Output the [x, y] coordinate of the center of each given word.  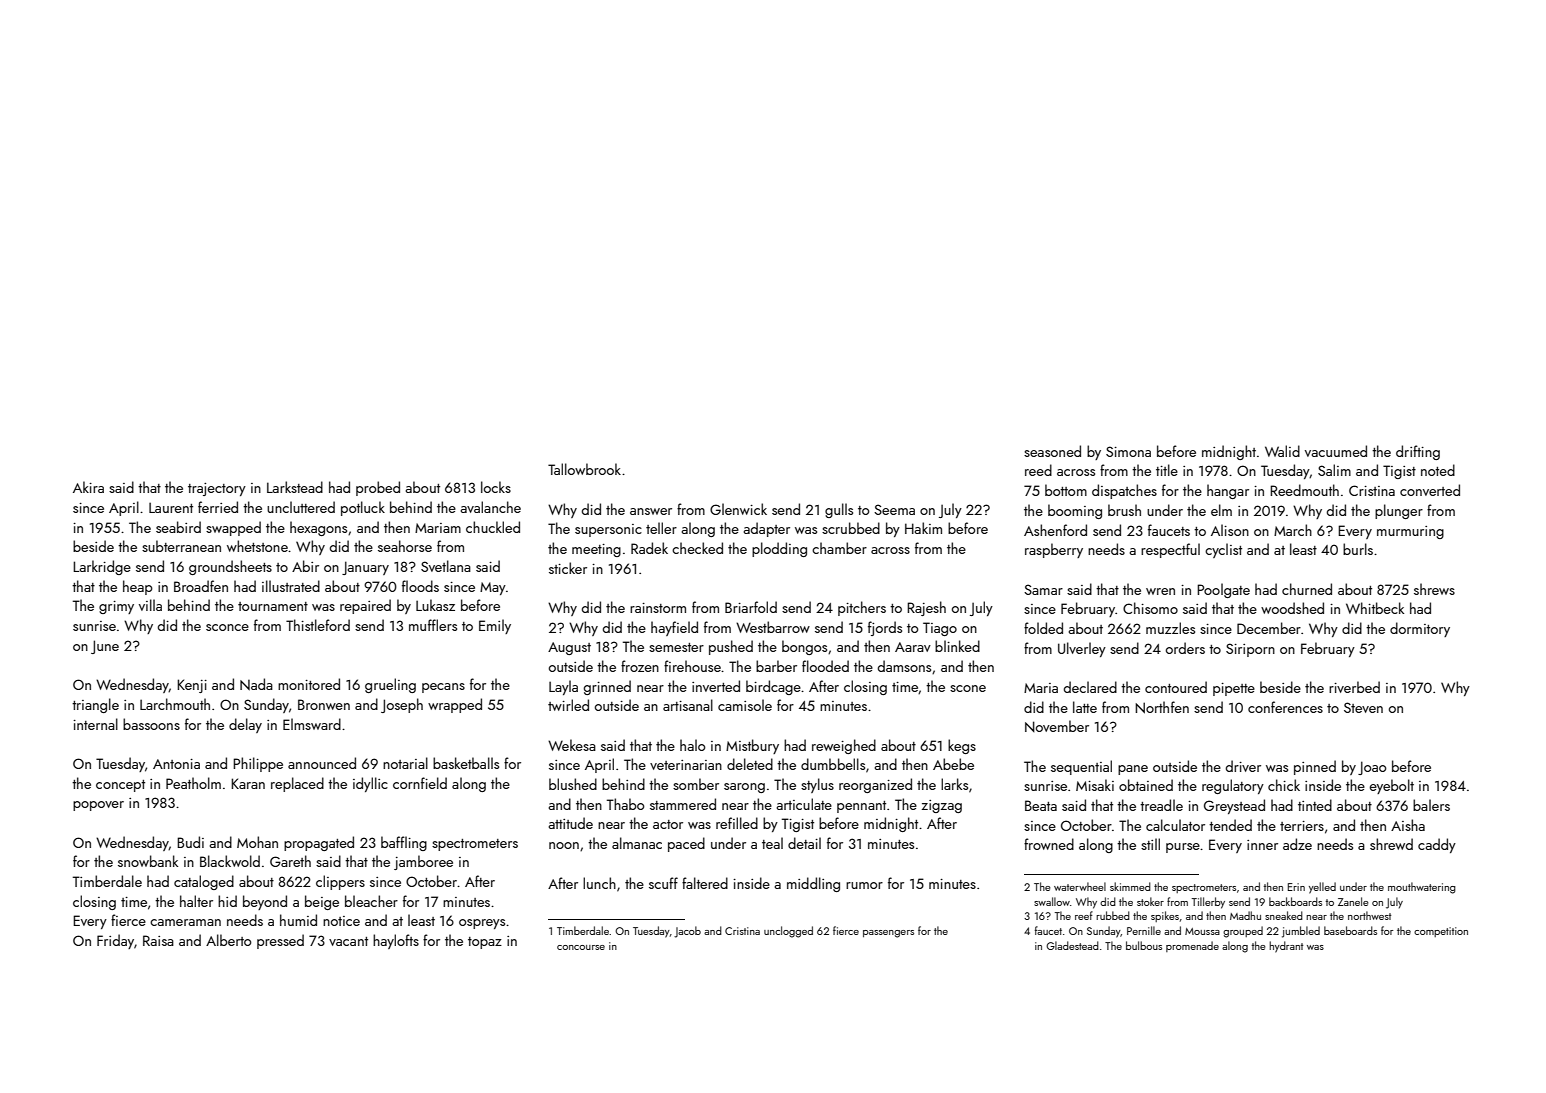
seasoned [1052, 451]
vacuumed [1336, 451]
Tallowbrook [584, 469]
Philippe [258, 764]
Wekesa [572, 745]
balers [1431, 805]
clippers [340, 882]
